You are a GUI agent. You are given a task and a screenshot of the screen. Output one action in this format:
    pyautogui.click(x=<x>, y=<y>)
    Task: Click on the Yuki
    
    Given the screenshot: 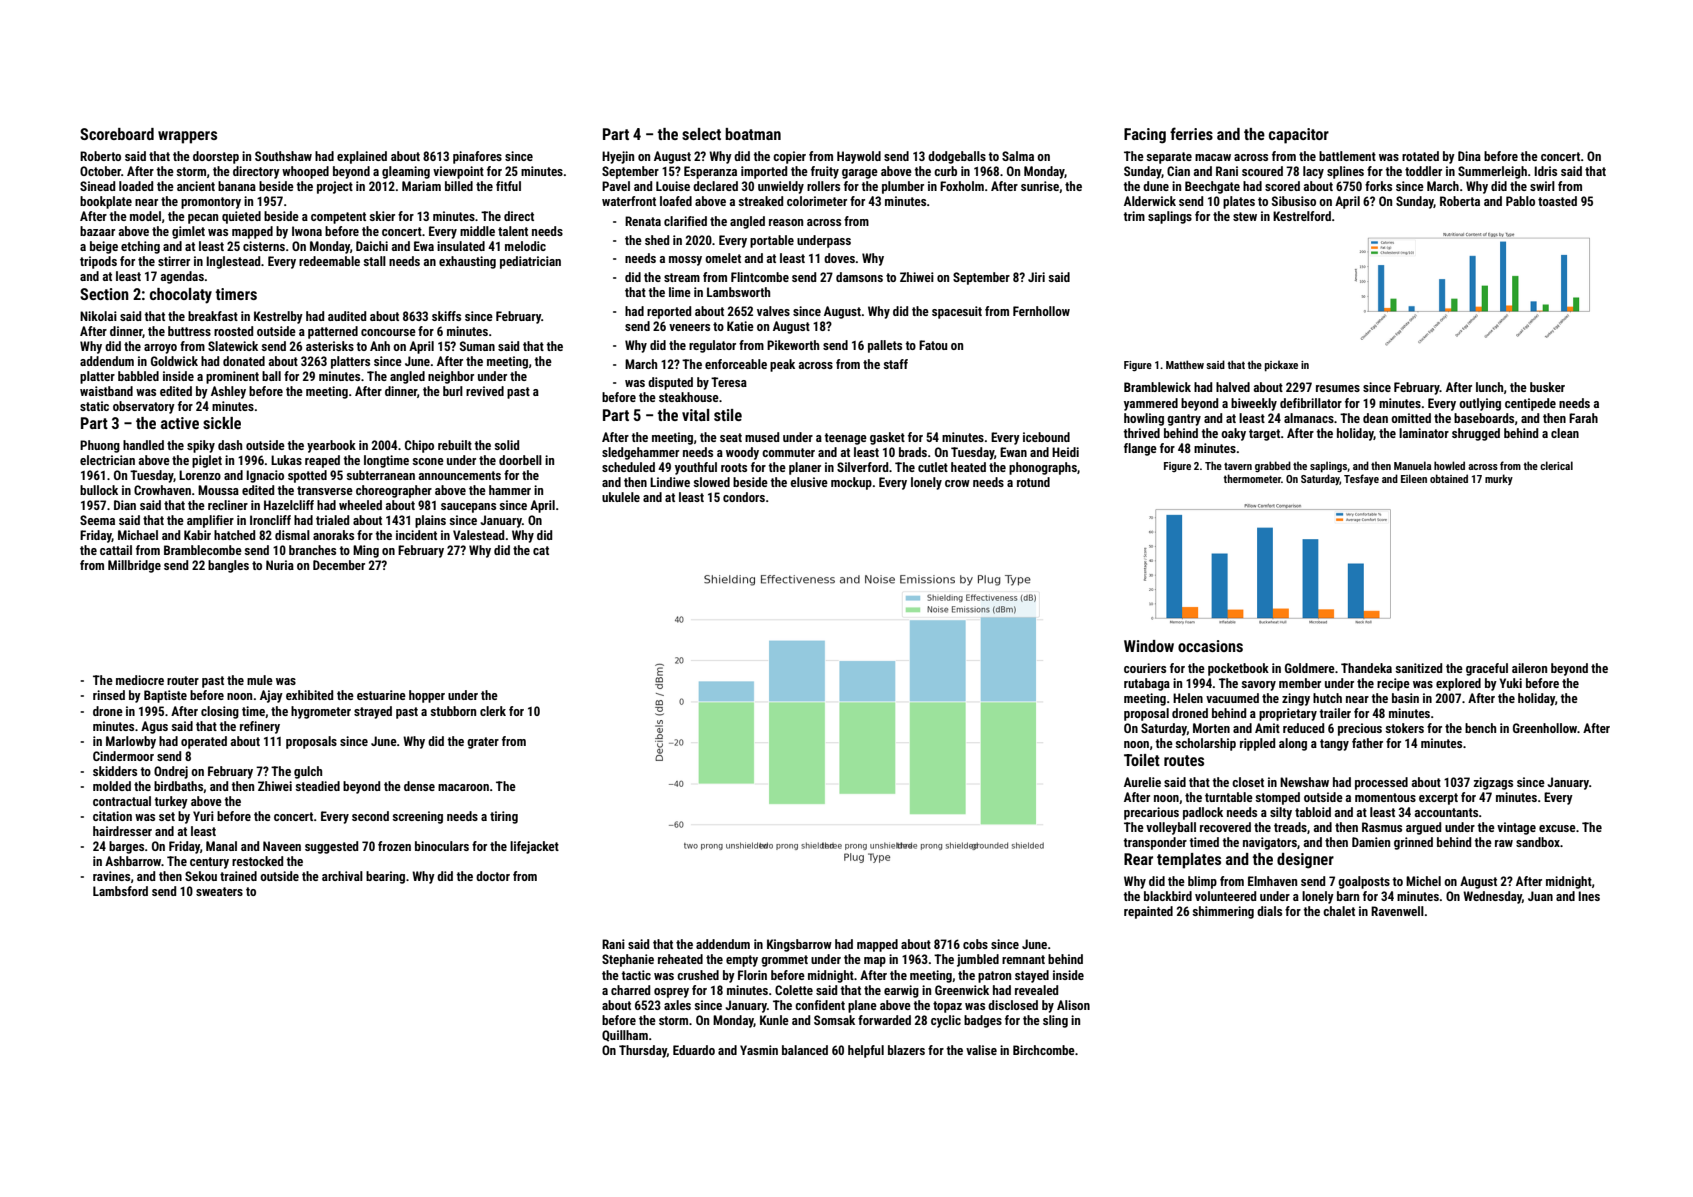 What is the action you would take?
    pyautogui.click(x=1510, y=683)
